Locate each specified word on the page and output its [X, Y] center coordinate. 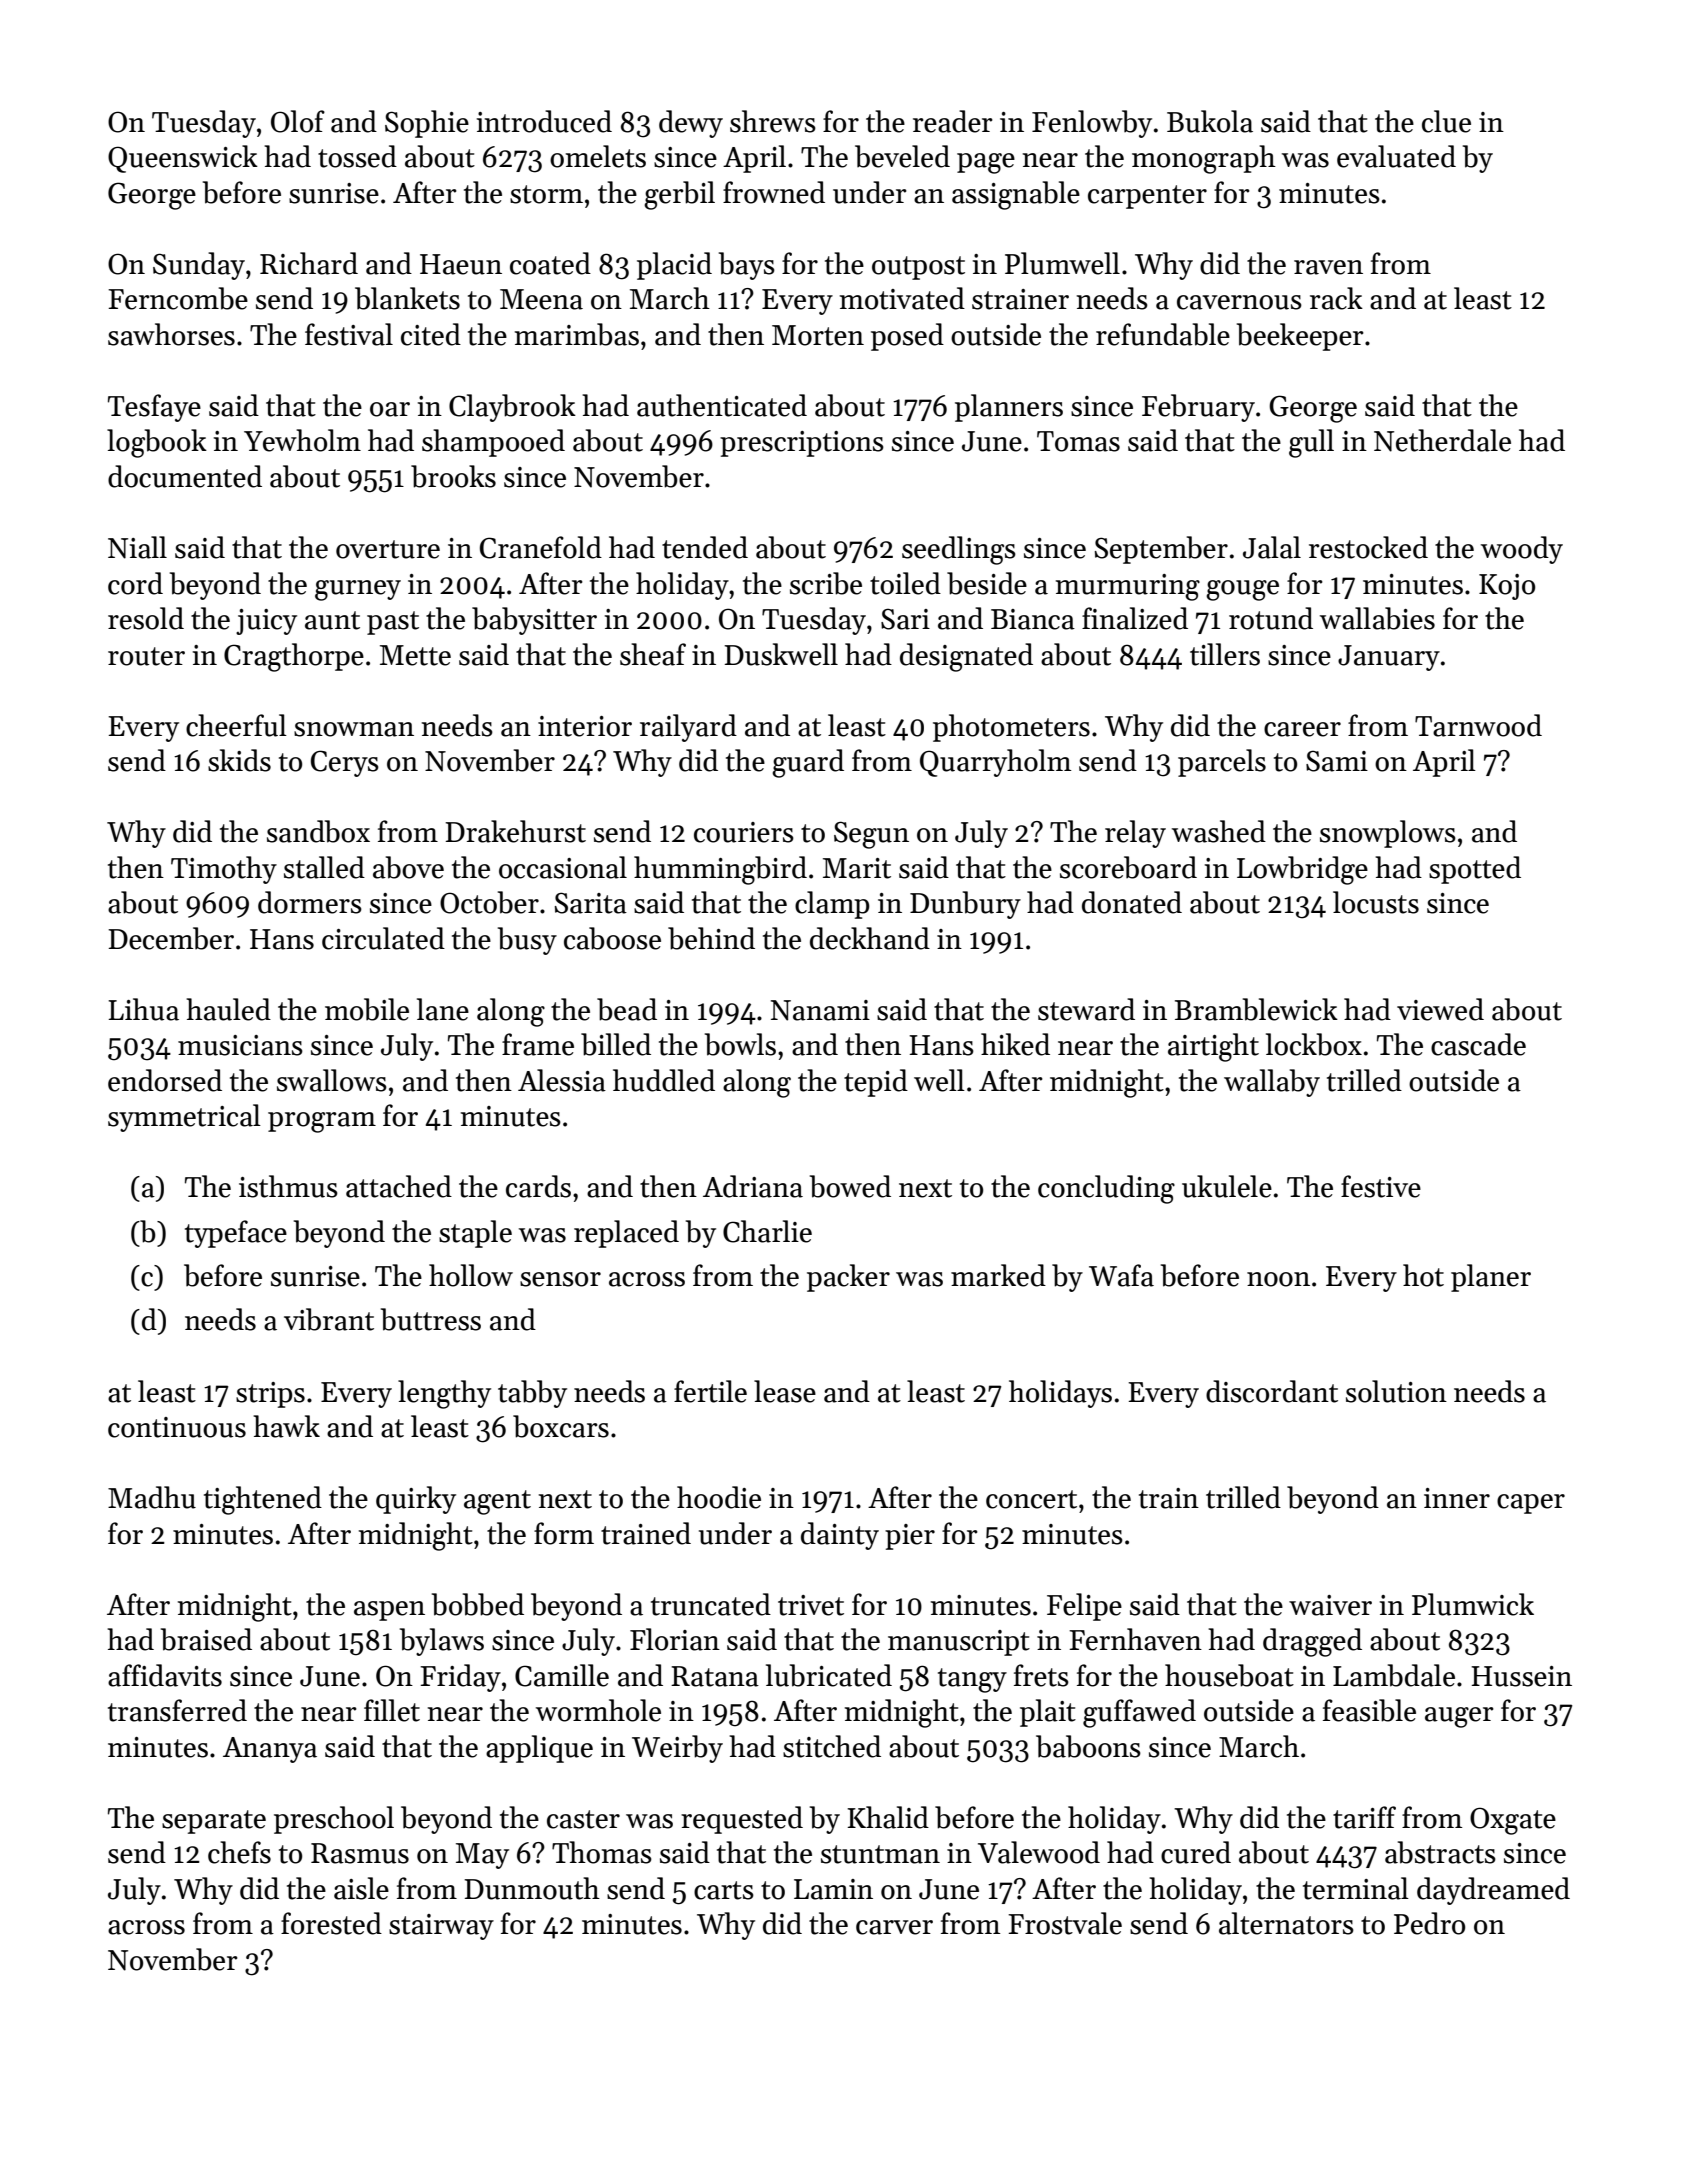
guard [808, 763]
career [1302, 729]
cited [431, 334]
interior [585, 726]
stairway [441, 1927]
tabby [532, 1394]
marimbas [577, 334]
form [564, 1533]
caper [1531, 1504]
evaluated [1396, 156]
